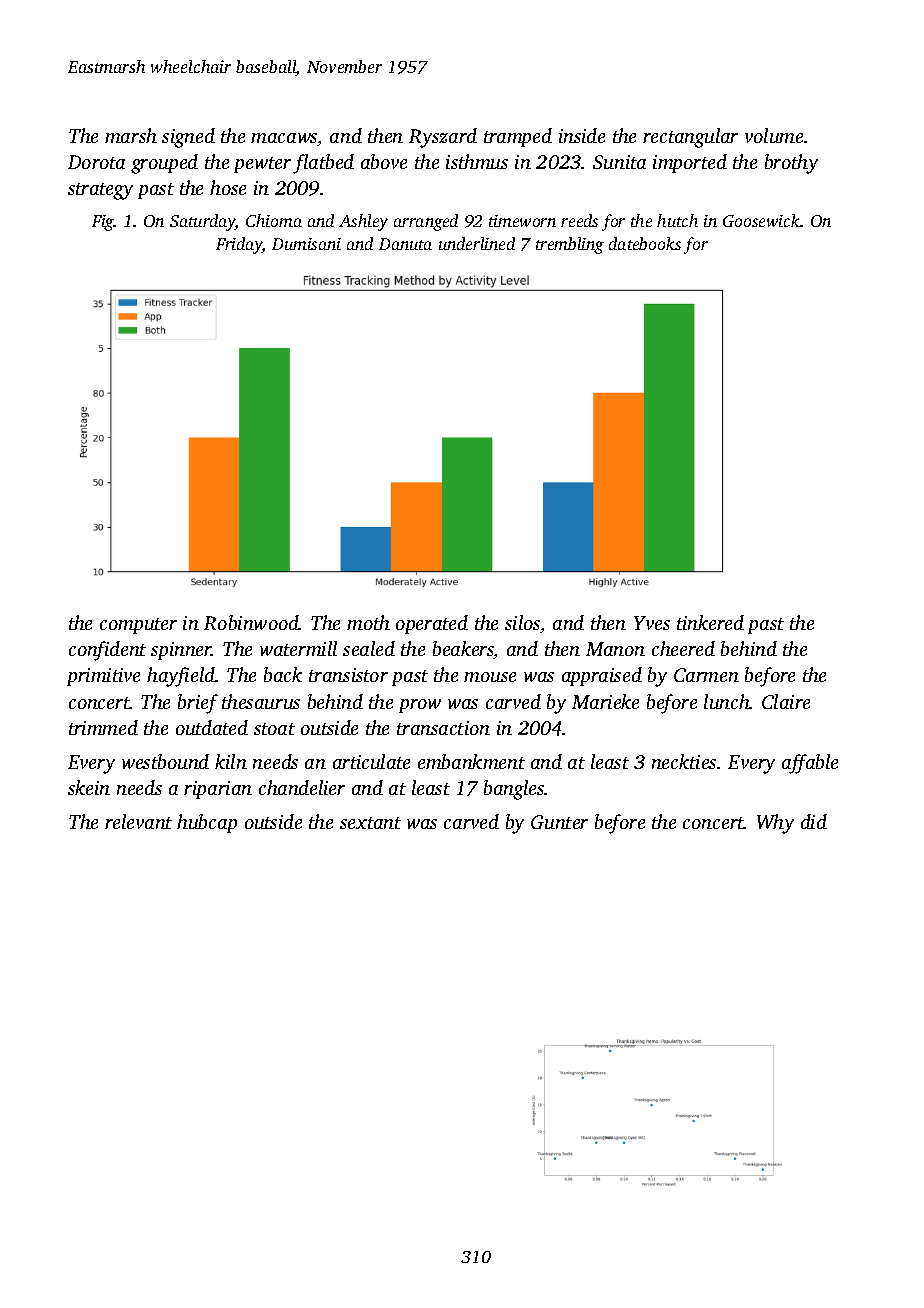  Describe the element at coordinates (710, 622) in the document. I see `tinkered` at that location.
